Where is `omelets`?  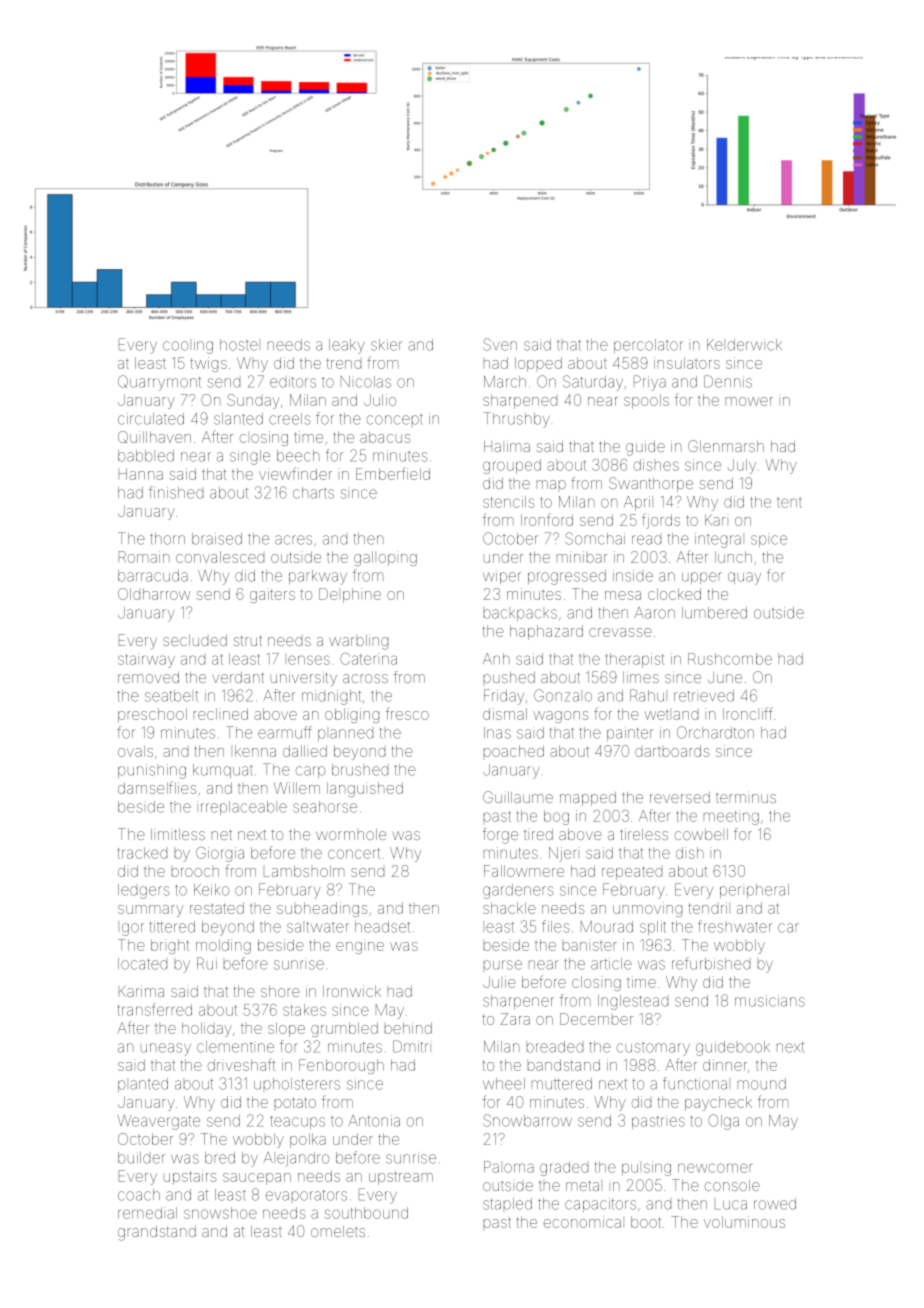
omelets is located at coordinates (338, 1231).
